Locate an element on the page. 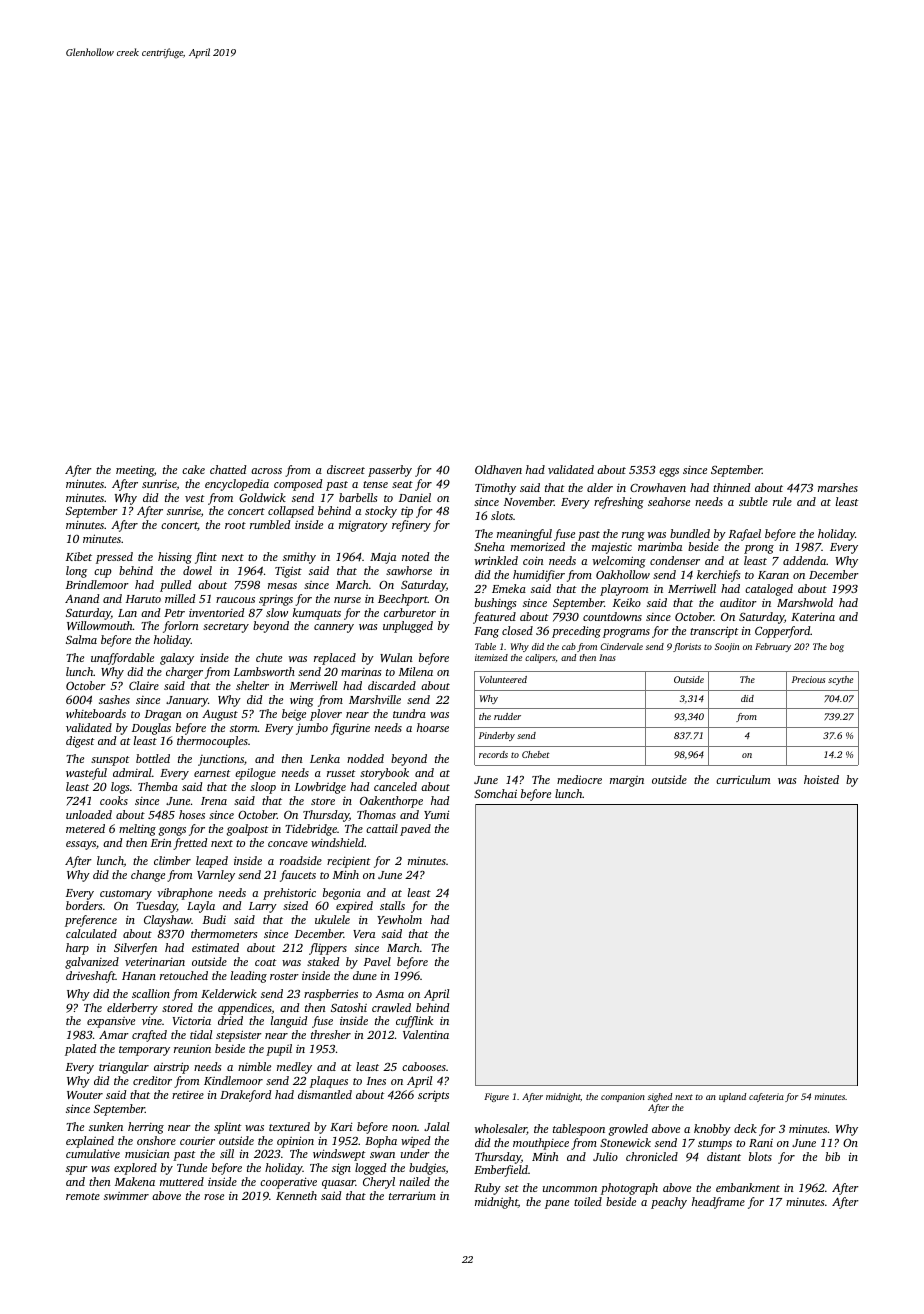  temporary is located at coordinates (144, 1051).
